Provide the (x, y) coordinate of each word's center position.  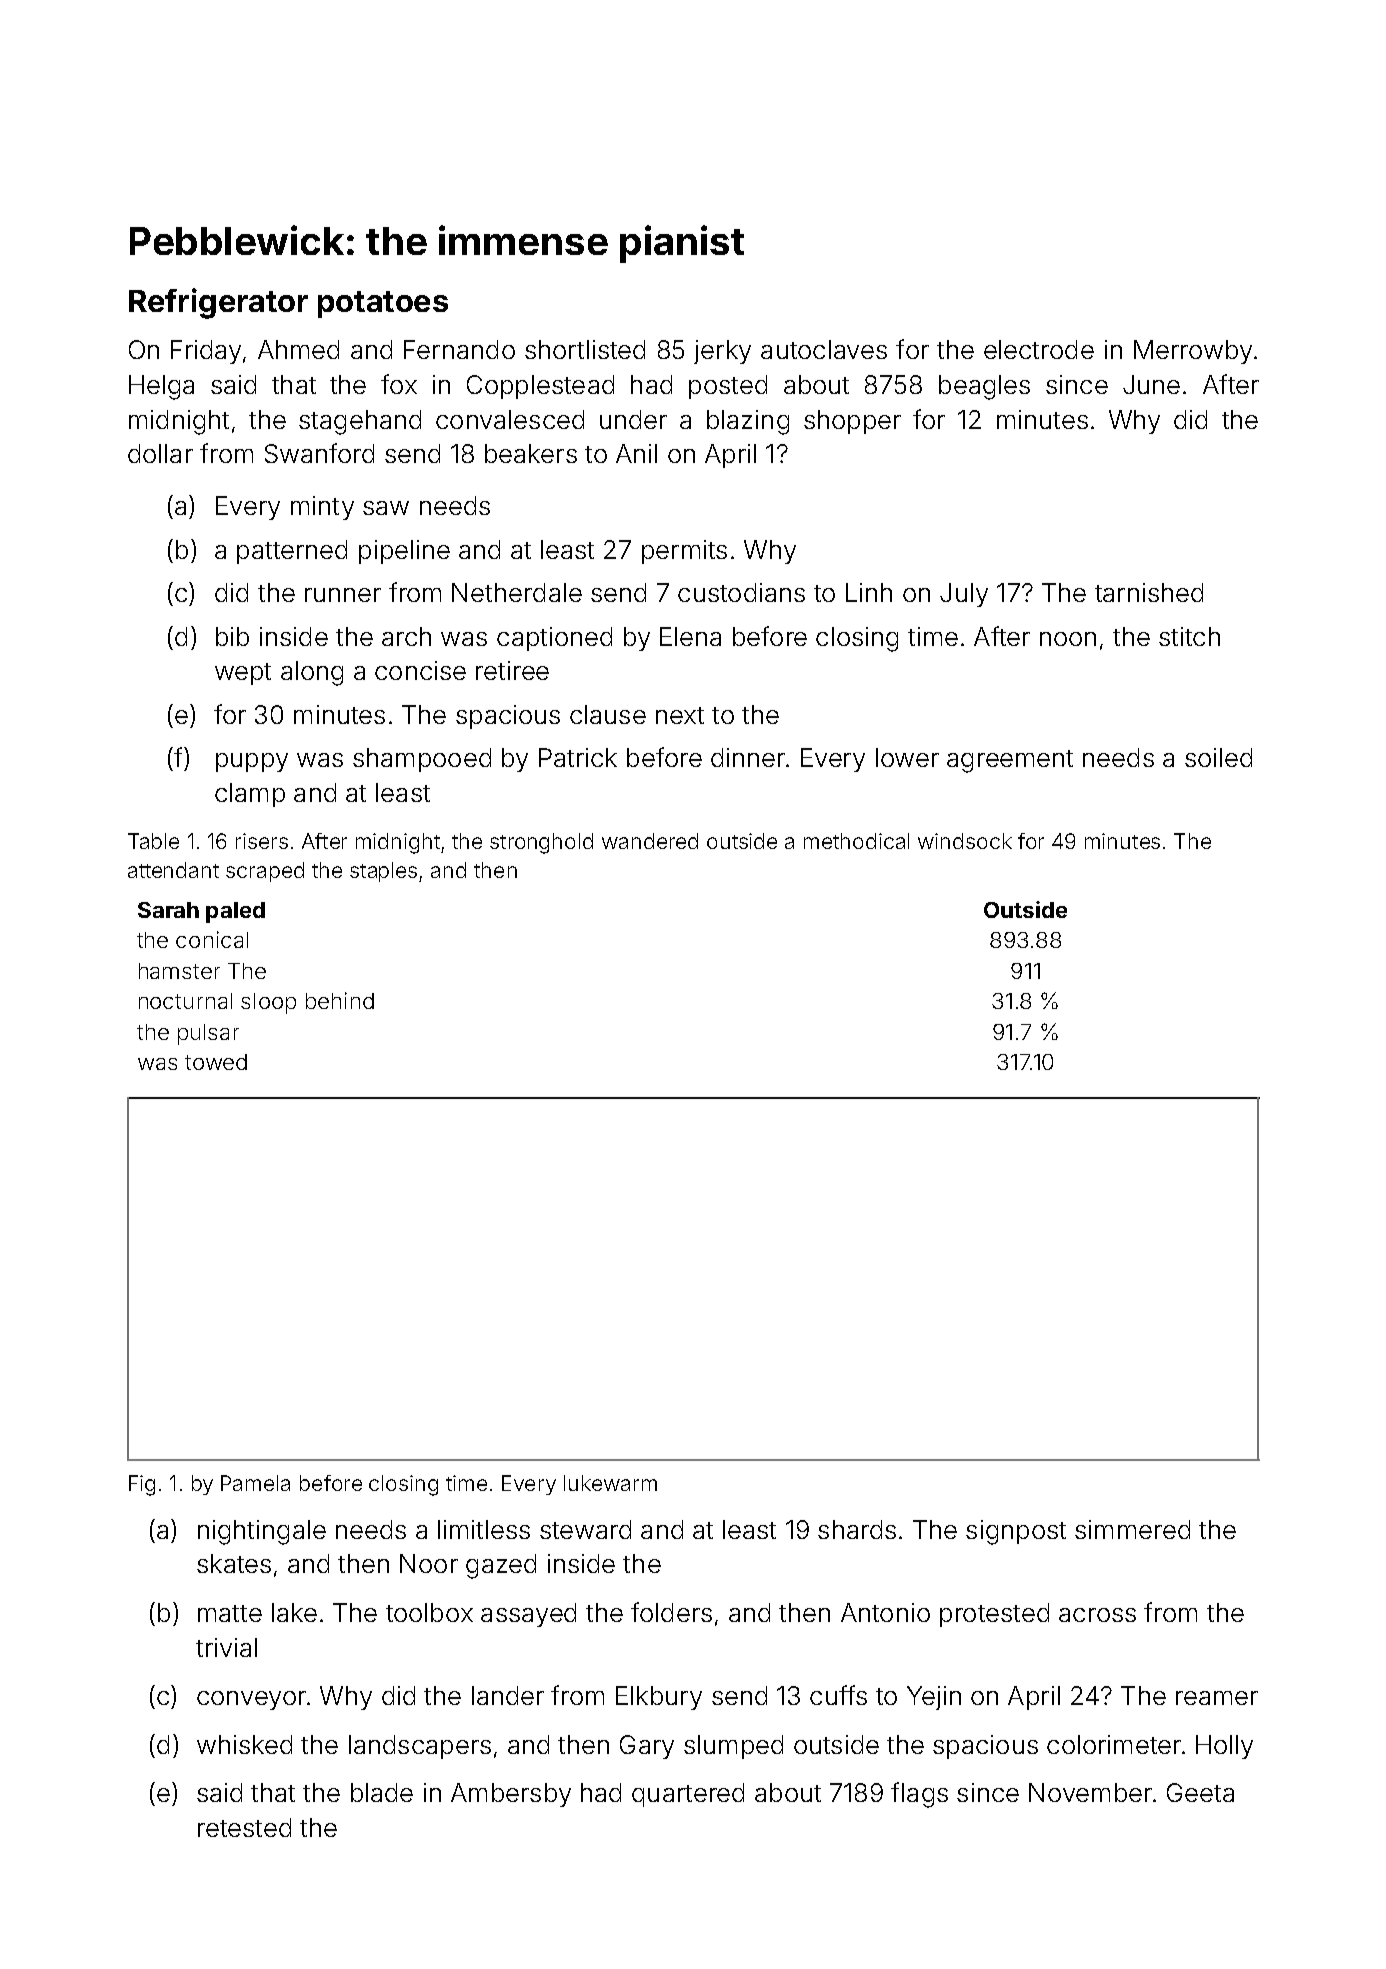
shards (857, 1529)
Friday (206, 352)
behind (340, 1000)
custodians (741, 592)
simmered (1132, 1529)
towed (216, 1062)
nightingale (262, 1532)
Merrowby (1193, 352)
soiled (1218, 757)
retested (244, 1827)
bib (232, 636)
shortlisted (585, 349)
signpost (1016, 1532)
